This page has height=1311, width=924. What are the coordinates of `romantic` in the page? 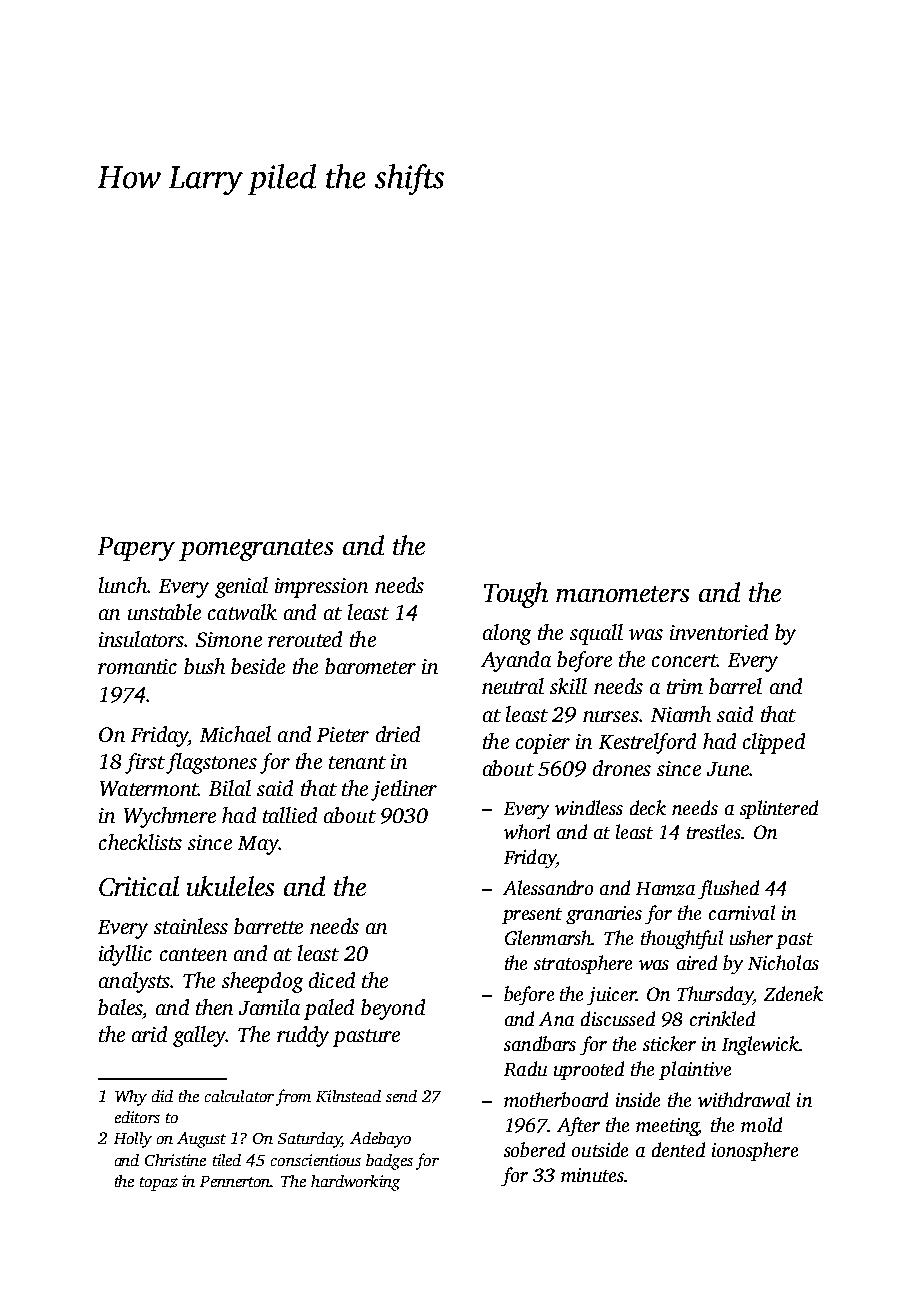 It's located at (137, 666).
